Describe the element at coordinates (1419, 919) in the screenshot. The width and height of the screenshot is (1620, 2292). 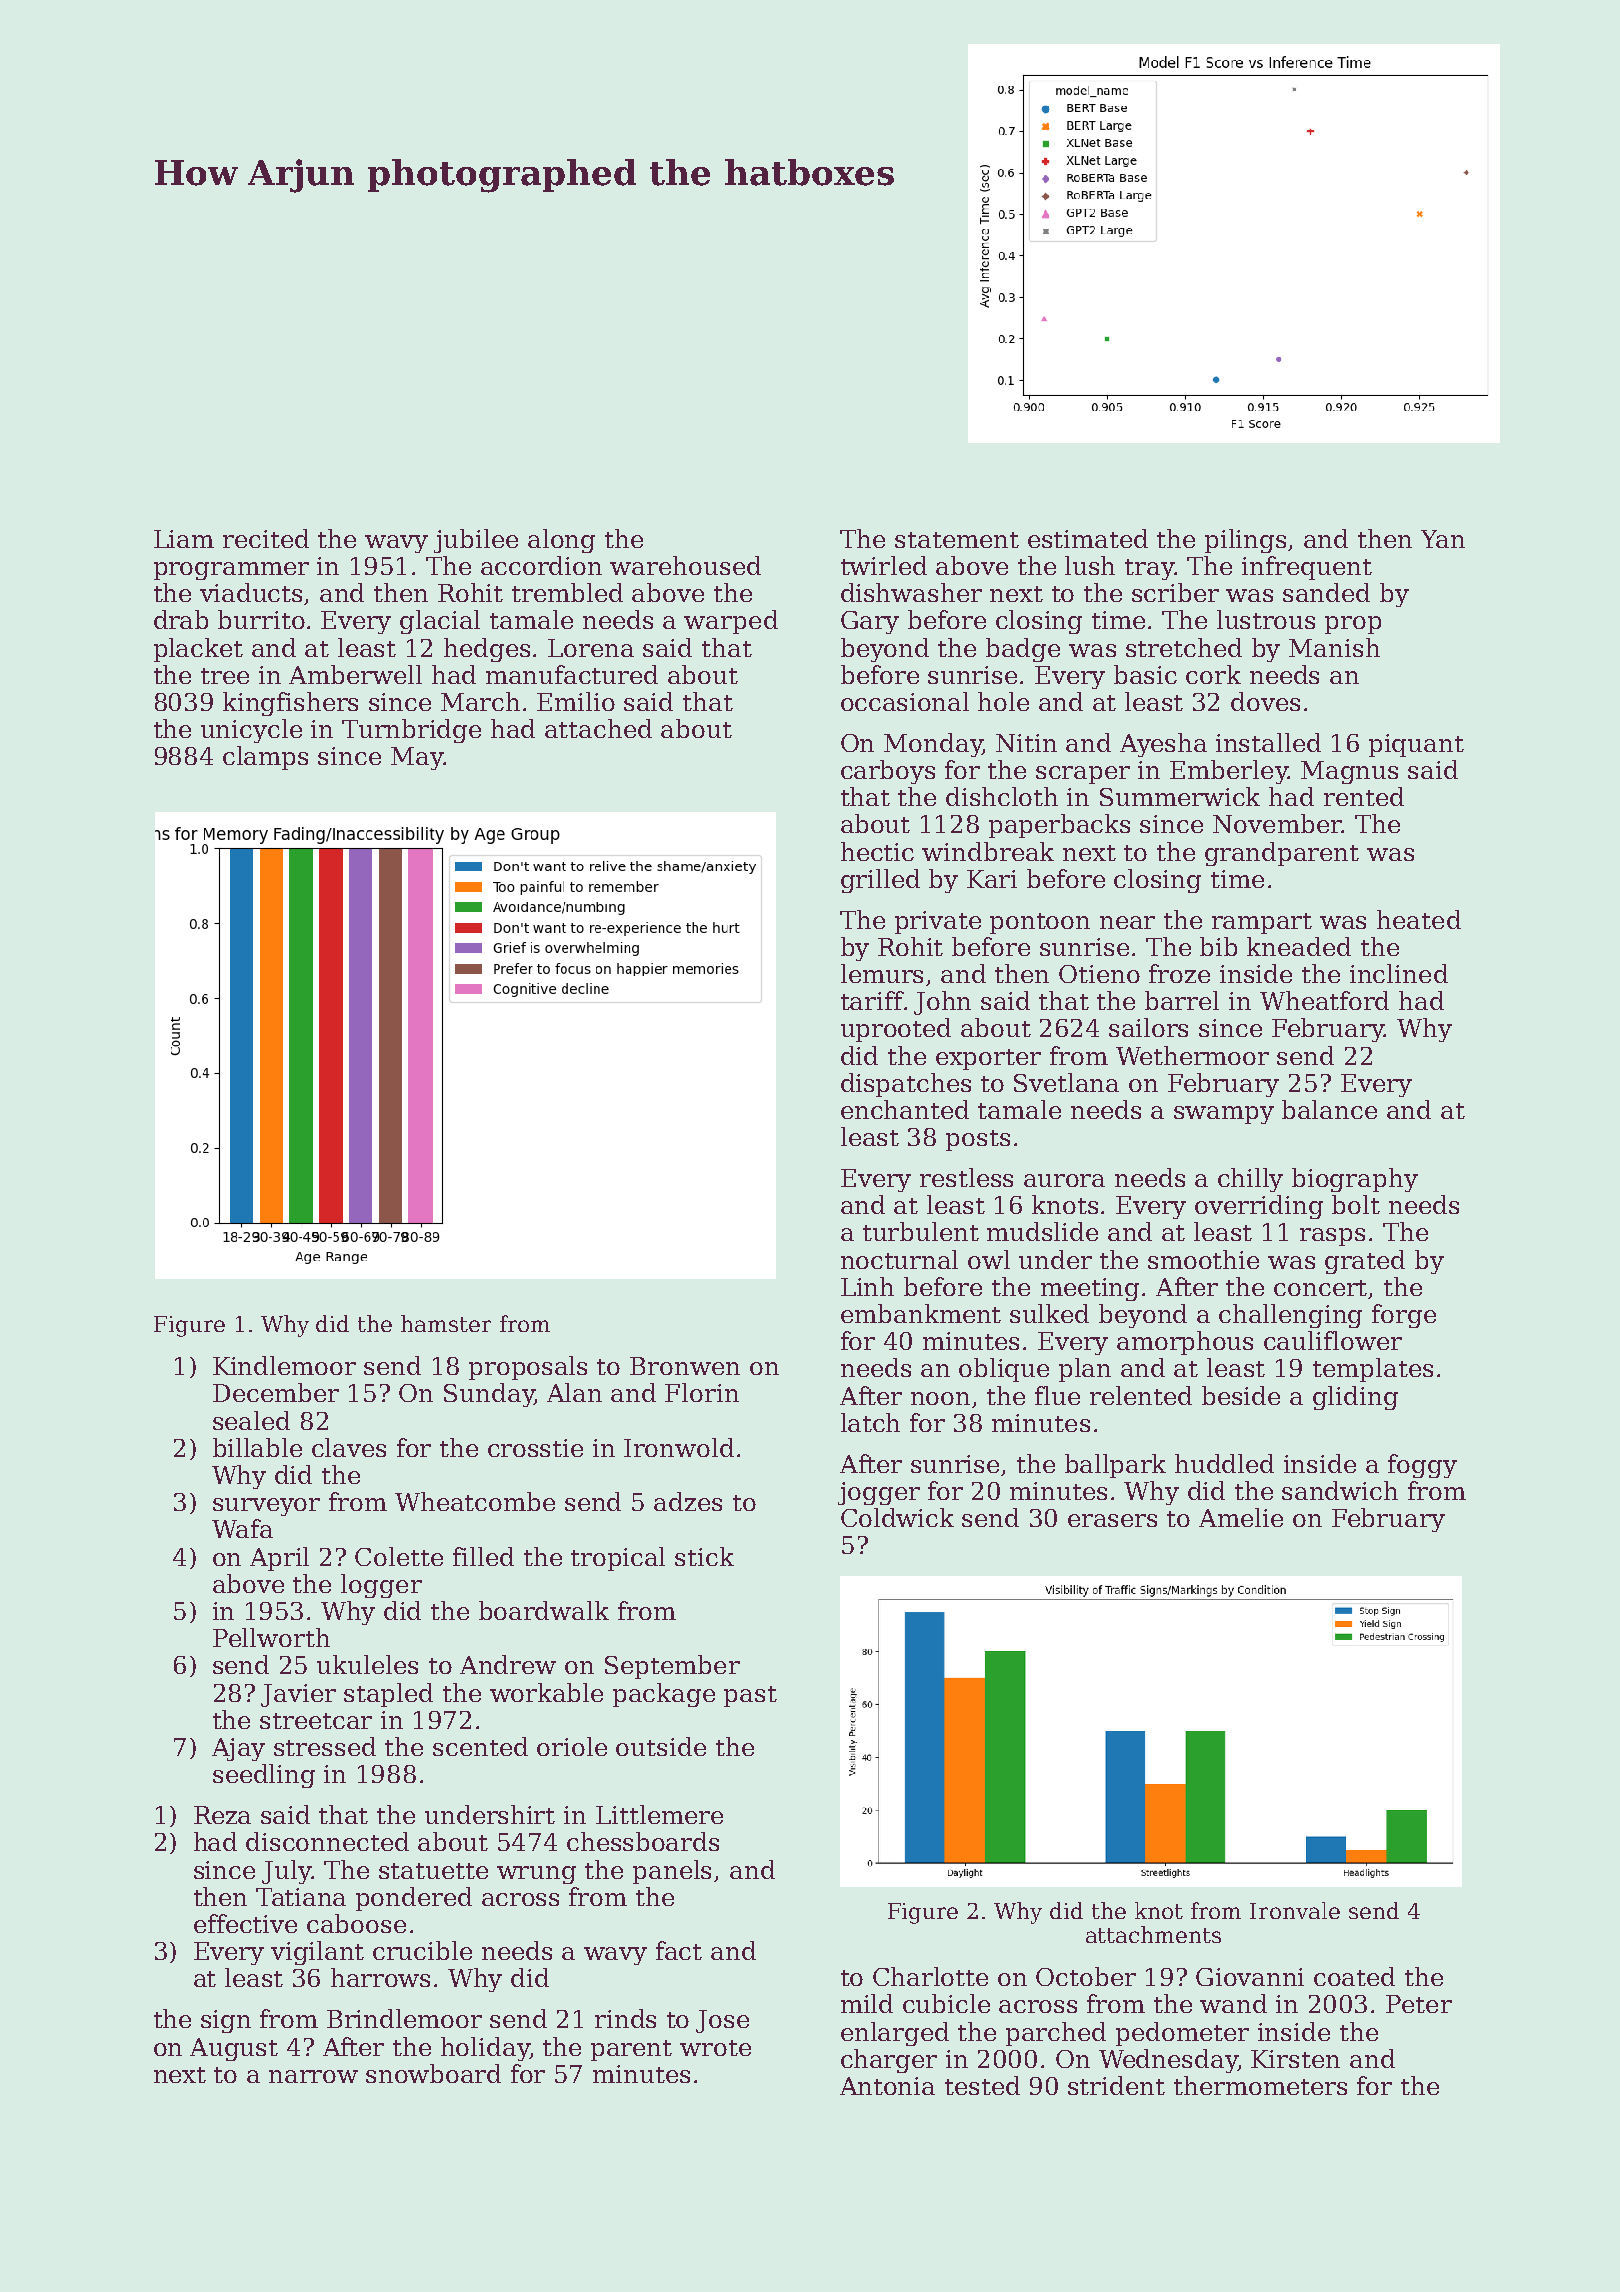
I see `heated` at that location.
